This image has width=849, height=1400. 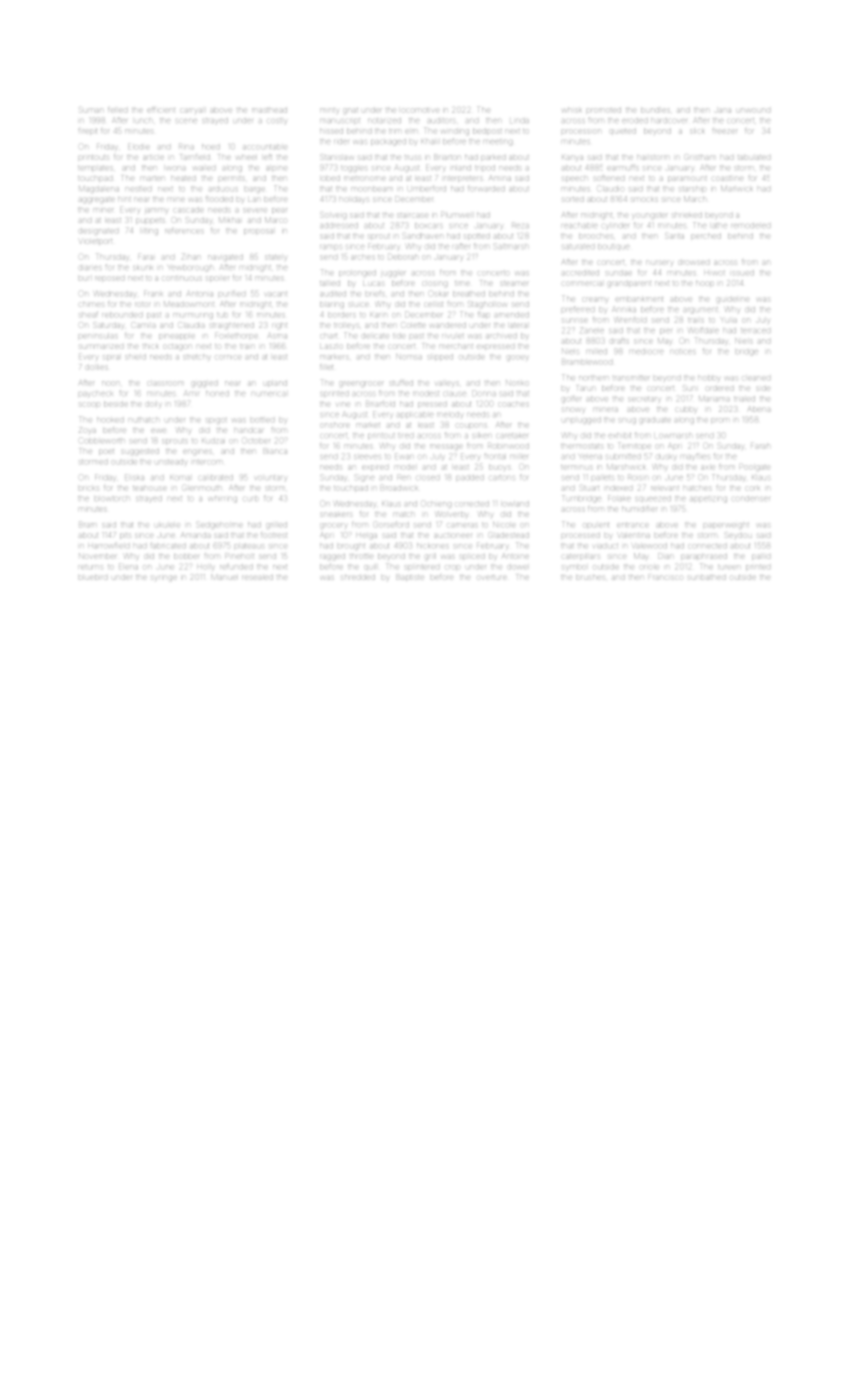 What do you see at coordinates (145, 257) in the image?
I see `Farai` at bounding box center [145, 257].
